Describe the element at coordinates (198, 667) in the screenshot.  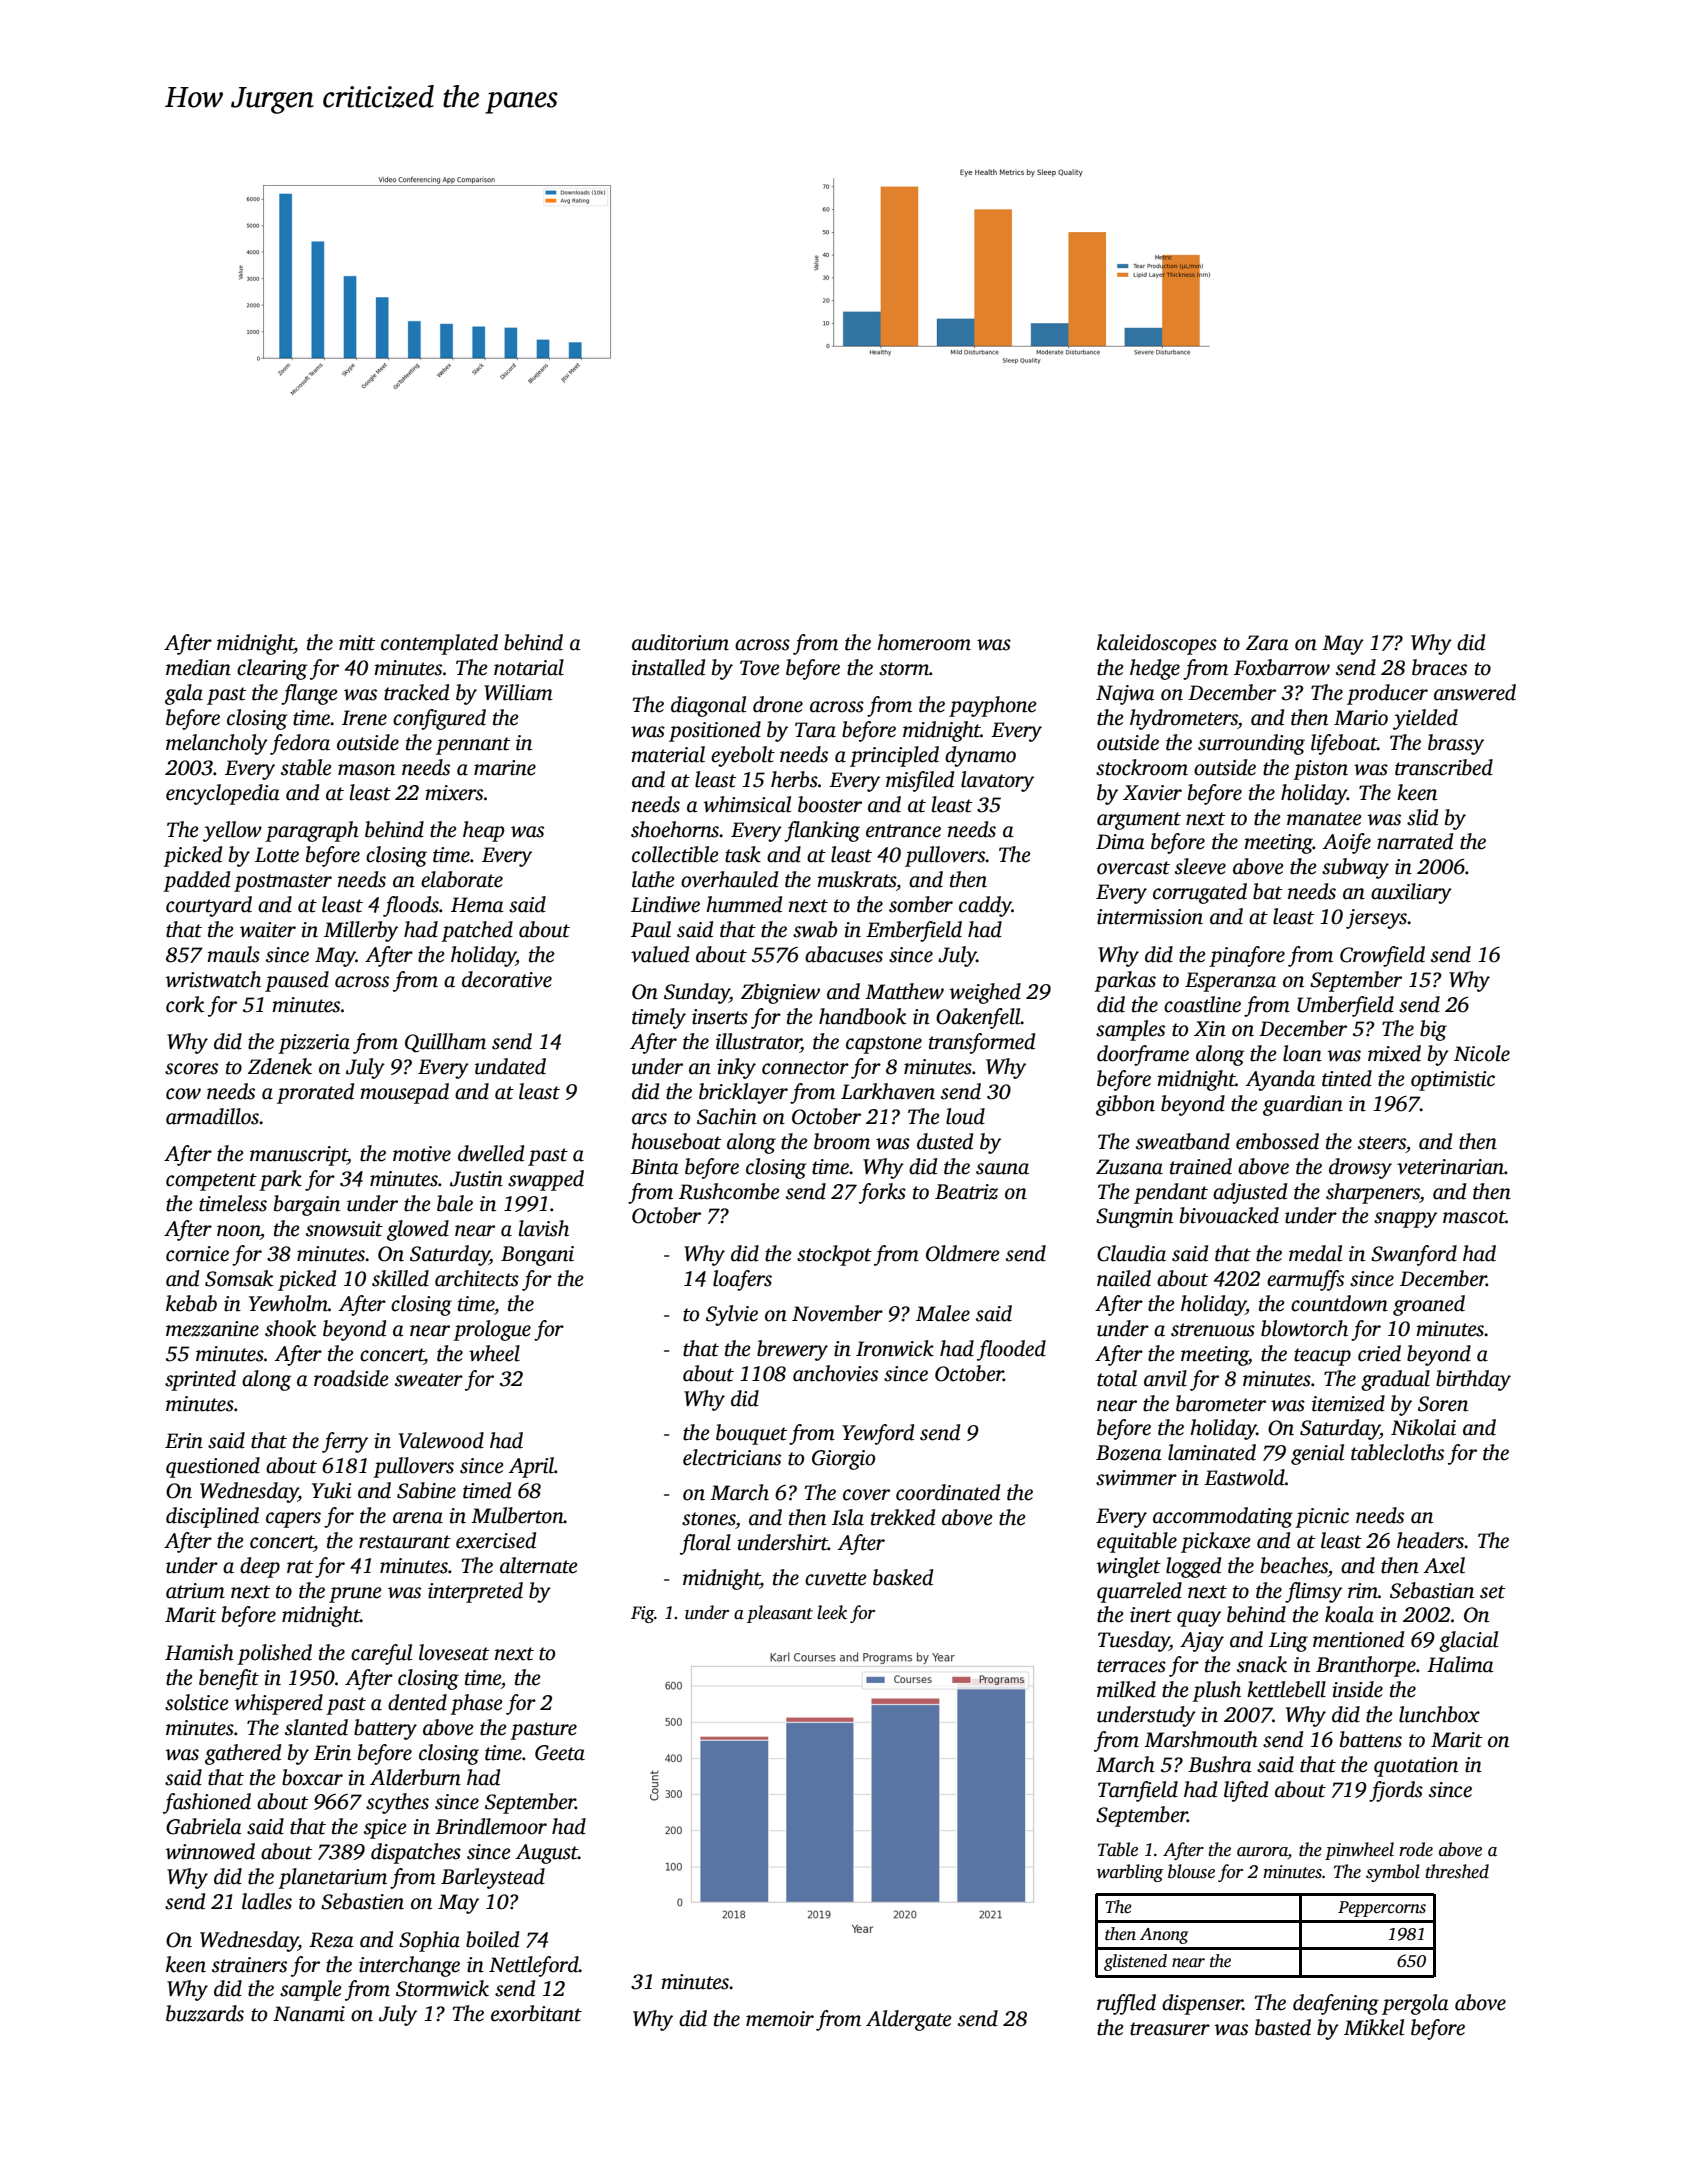
I see `median` at that location.
